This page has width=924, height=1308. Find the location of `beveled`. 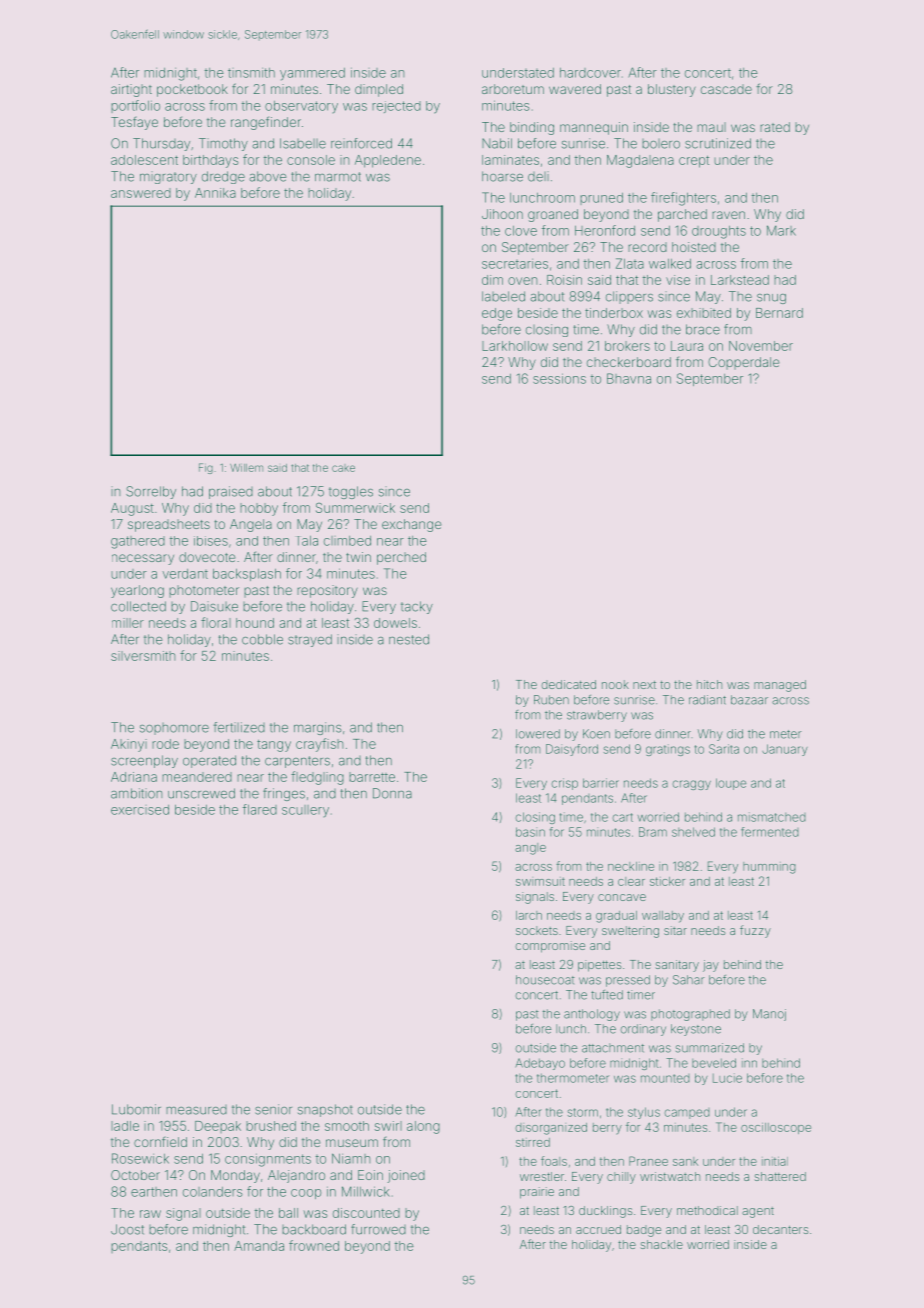

beveled is located at coordinates (714, 1063).
